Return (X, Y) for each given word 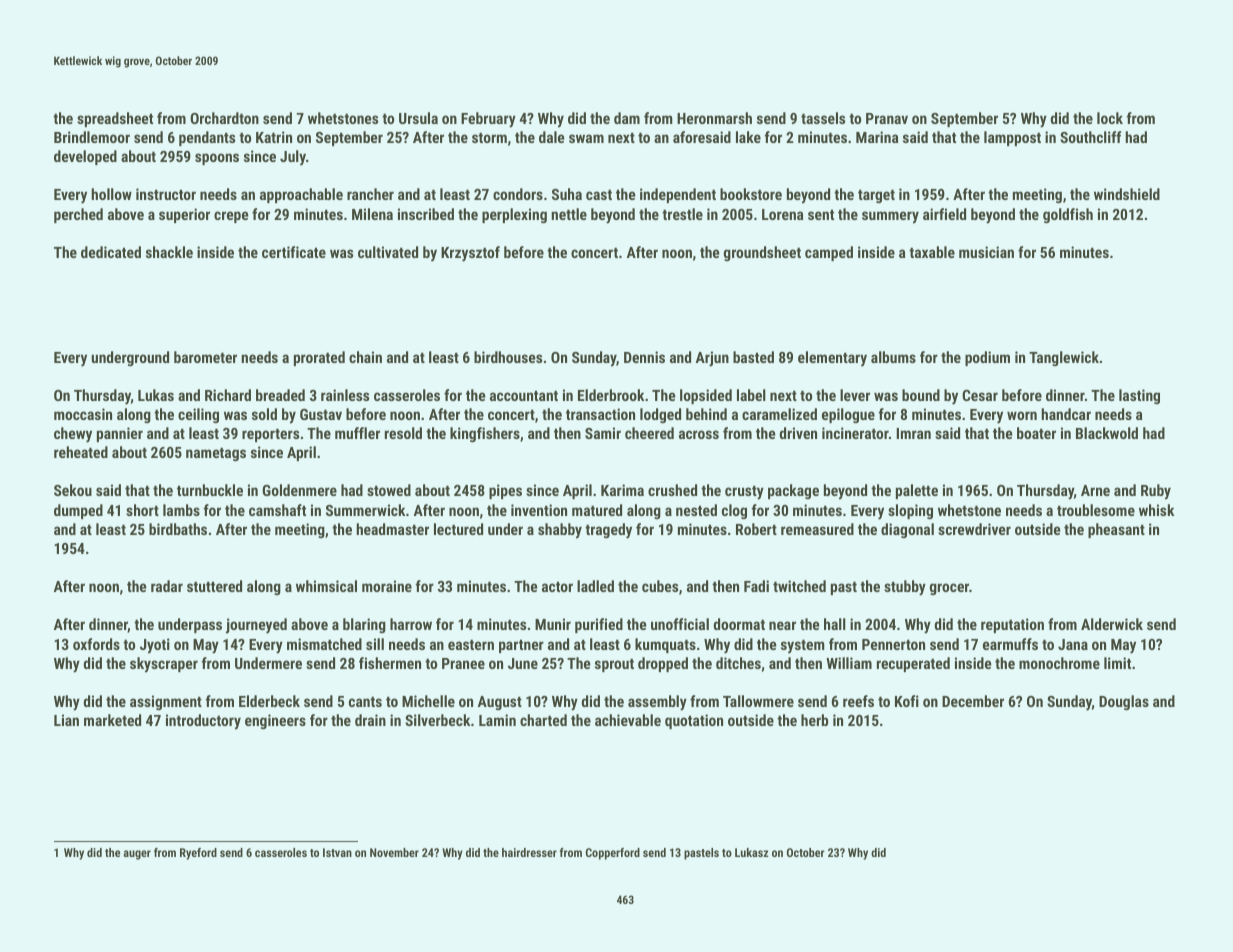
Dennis (644, 357)
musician (986, 252)
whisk (1156, 510)
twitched (799, 586)
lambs (181, 510)
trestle (682, 214)
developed (85, 157)
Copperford (613, 854)
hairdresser (529, 852)
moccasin (83, 414)
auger (137, 855)
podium (987, 358)
